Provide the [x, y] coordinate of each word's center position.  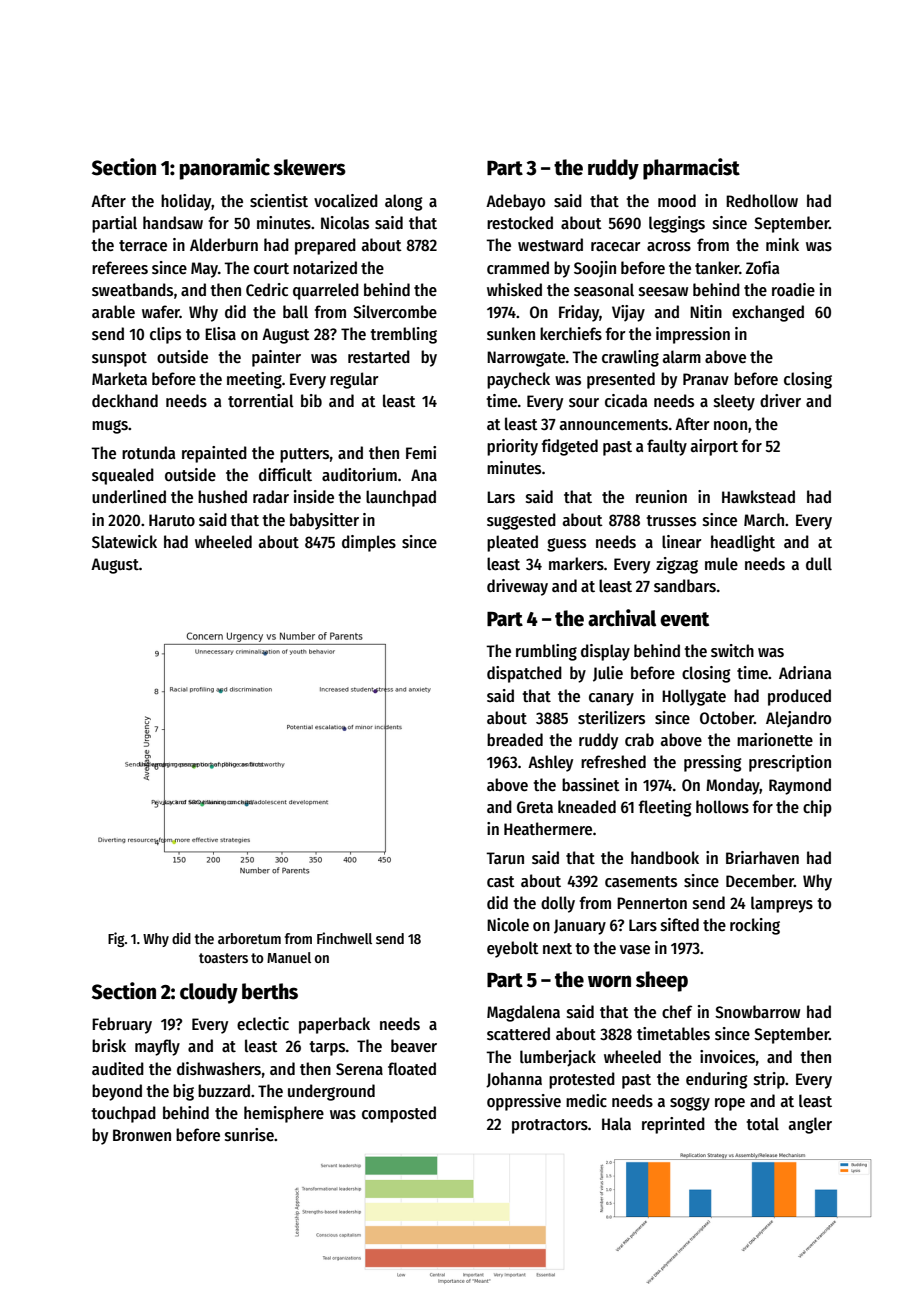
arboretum [249, 938]
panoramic [225, 169]
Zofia [762, 268]
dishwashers [219, 1069]
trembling [403, 335]
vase [635, 950]
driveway [517, 587]
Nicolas [345, 223]
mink [782, 244]
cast [501, 882]
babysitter [324, 521]
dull [819, 564]
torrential [261, 401]
